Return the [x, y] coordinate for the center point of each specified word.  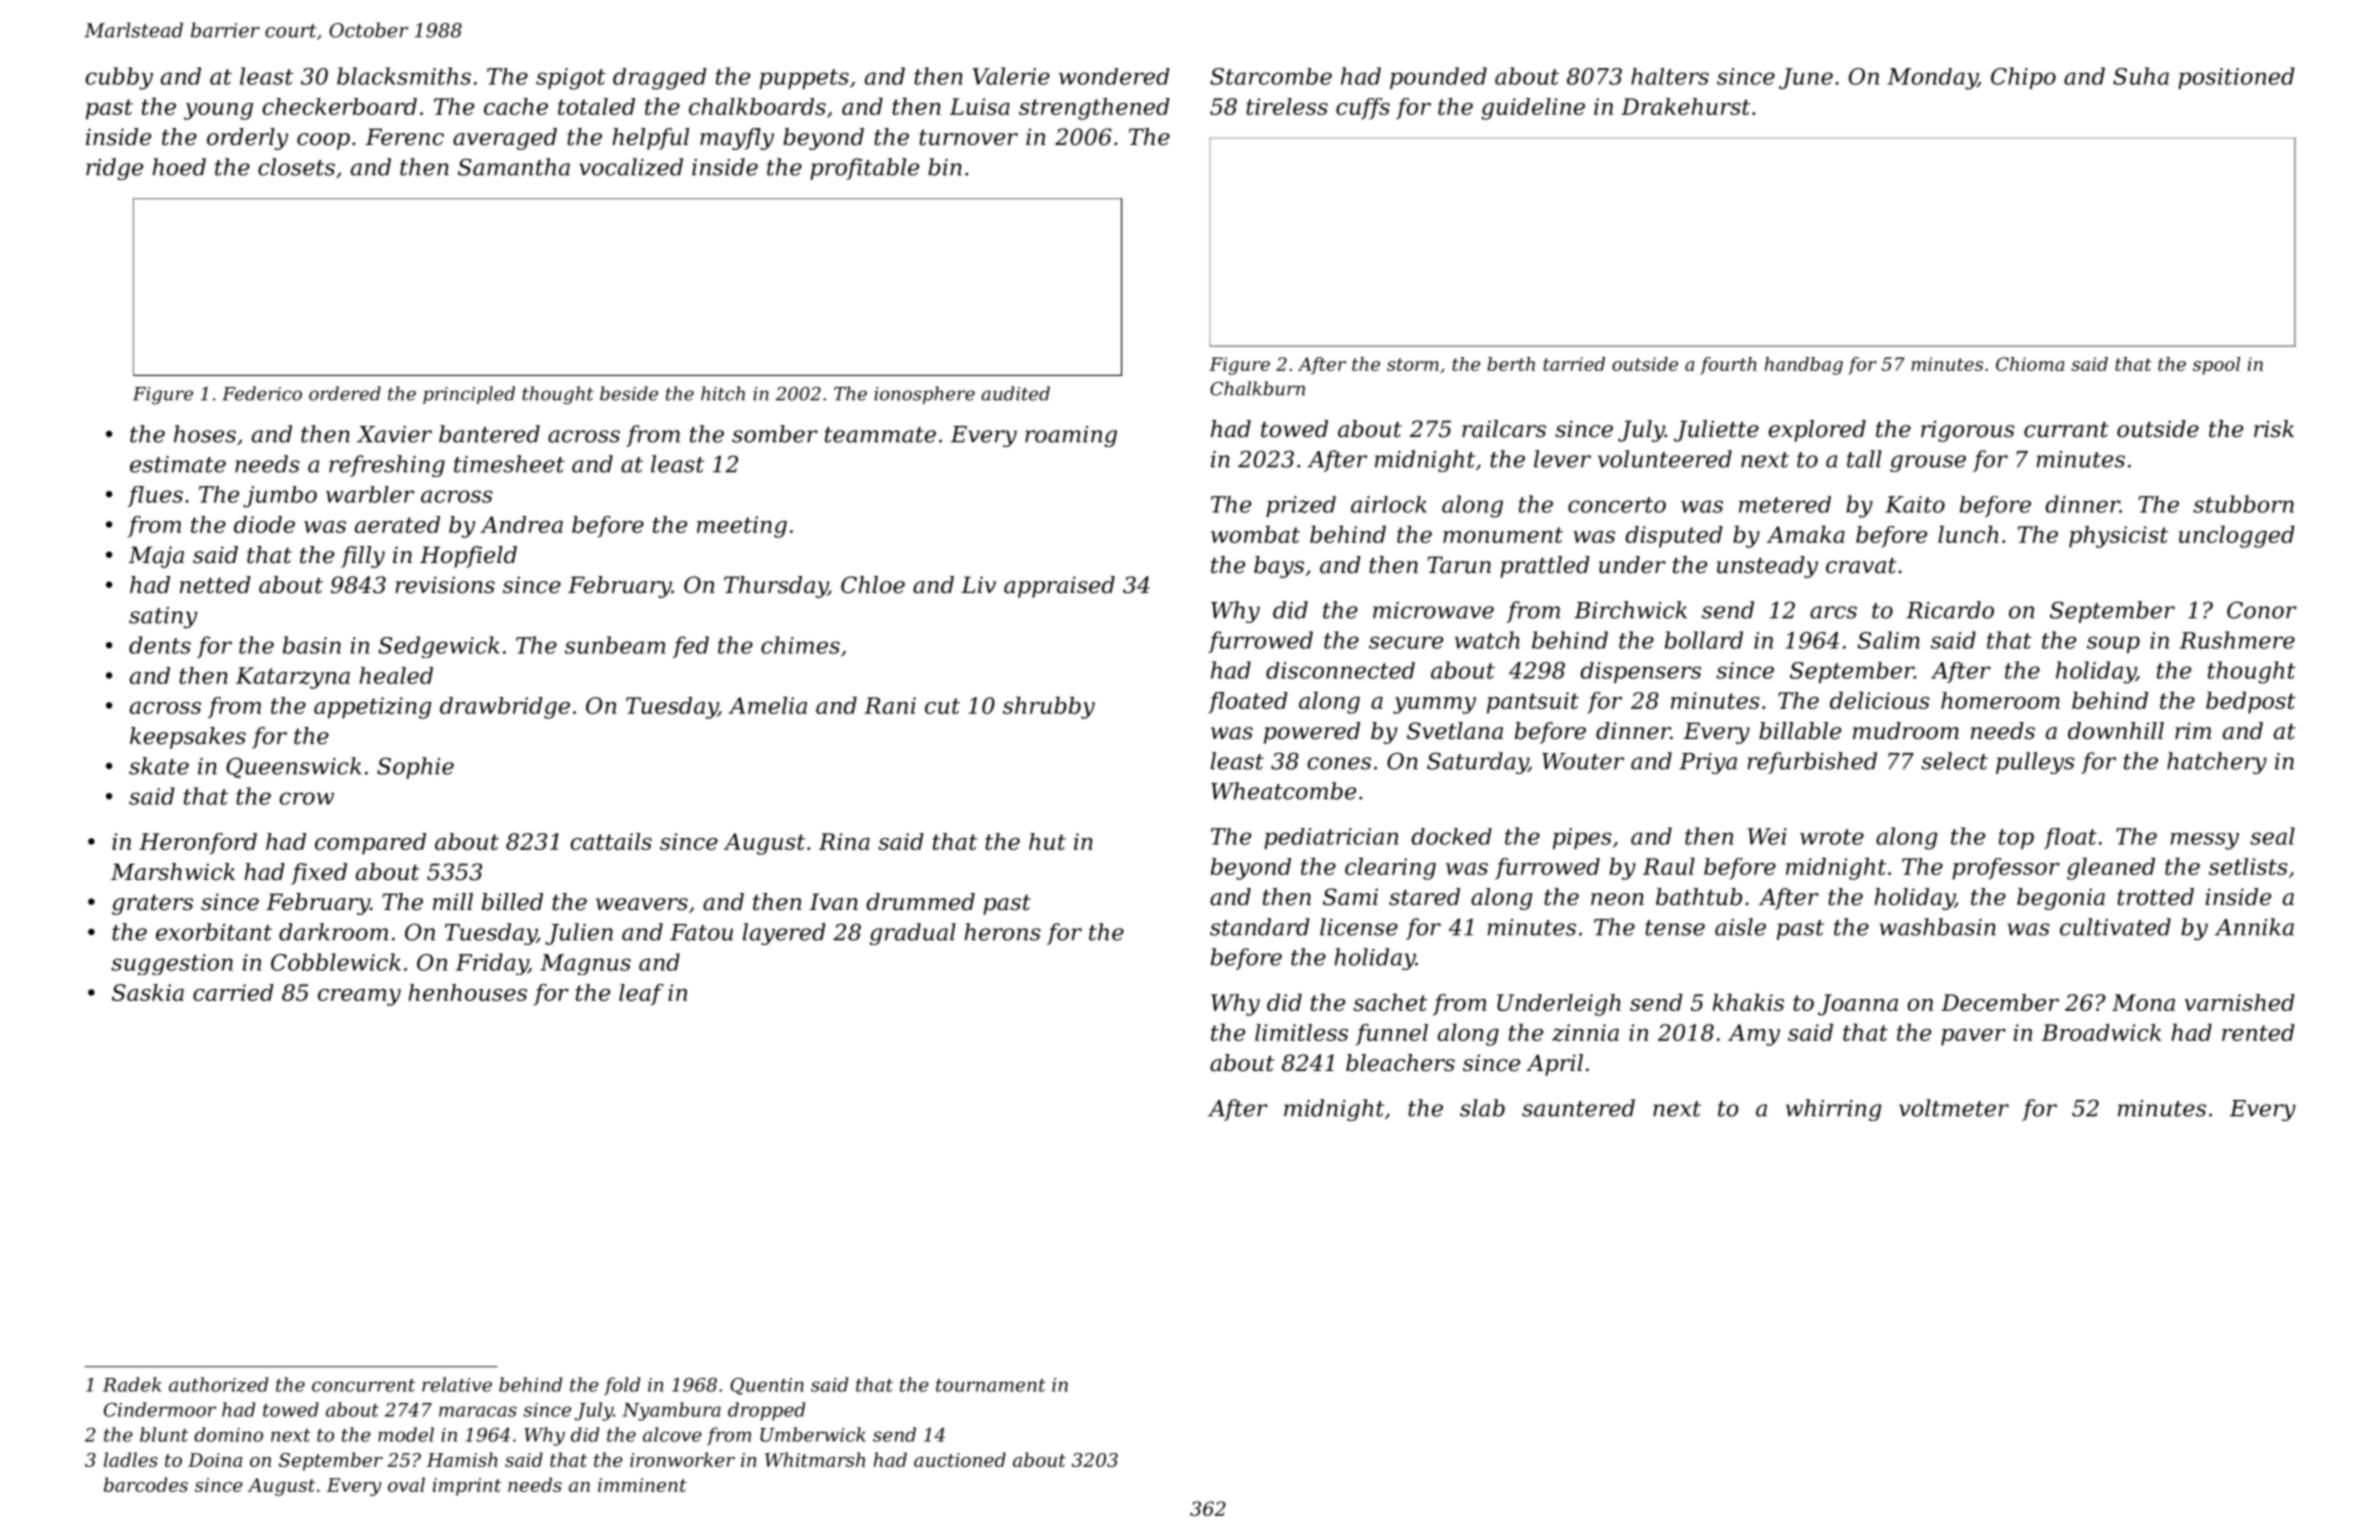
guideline [1533, 109]
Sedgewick [439, 647]
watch [1487, 640]
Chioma [2030, 364]
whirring [1833, 1110]
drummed [920, 902]
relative [457, 1384]
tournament [991, 1385]
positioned [2236, 78]
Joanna [1858, 1005]
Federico [262, 393]
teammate [880, 435]
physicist [2118, 537]
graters [152, 905]
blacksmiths [404, 76]
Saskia [148, 992]
